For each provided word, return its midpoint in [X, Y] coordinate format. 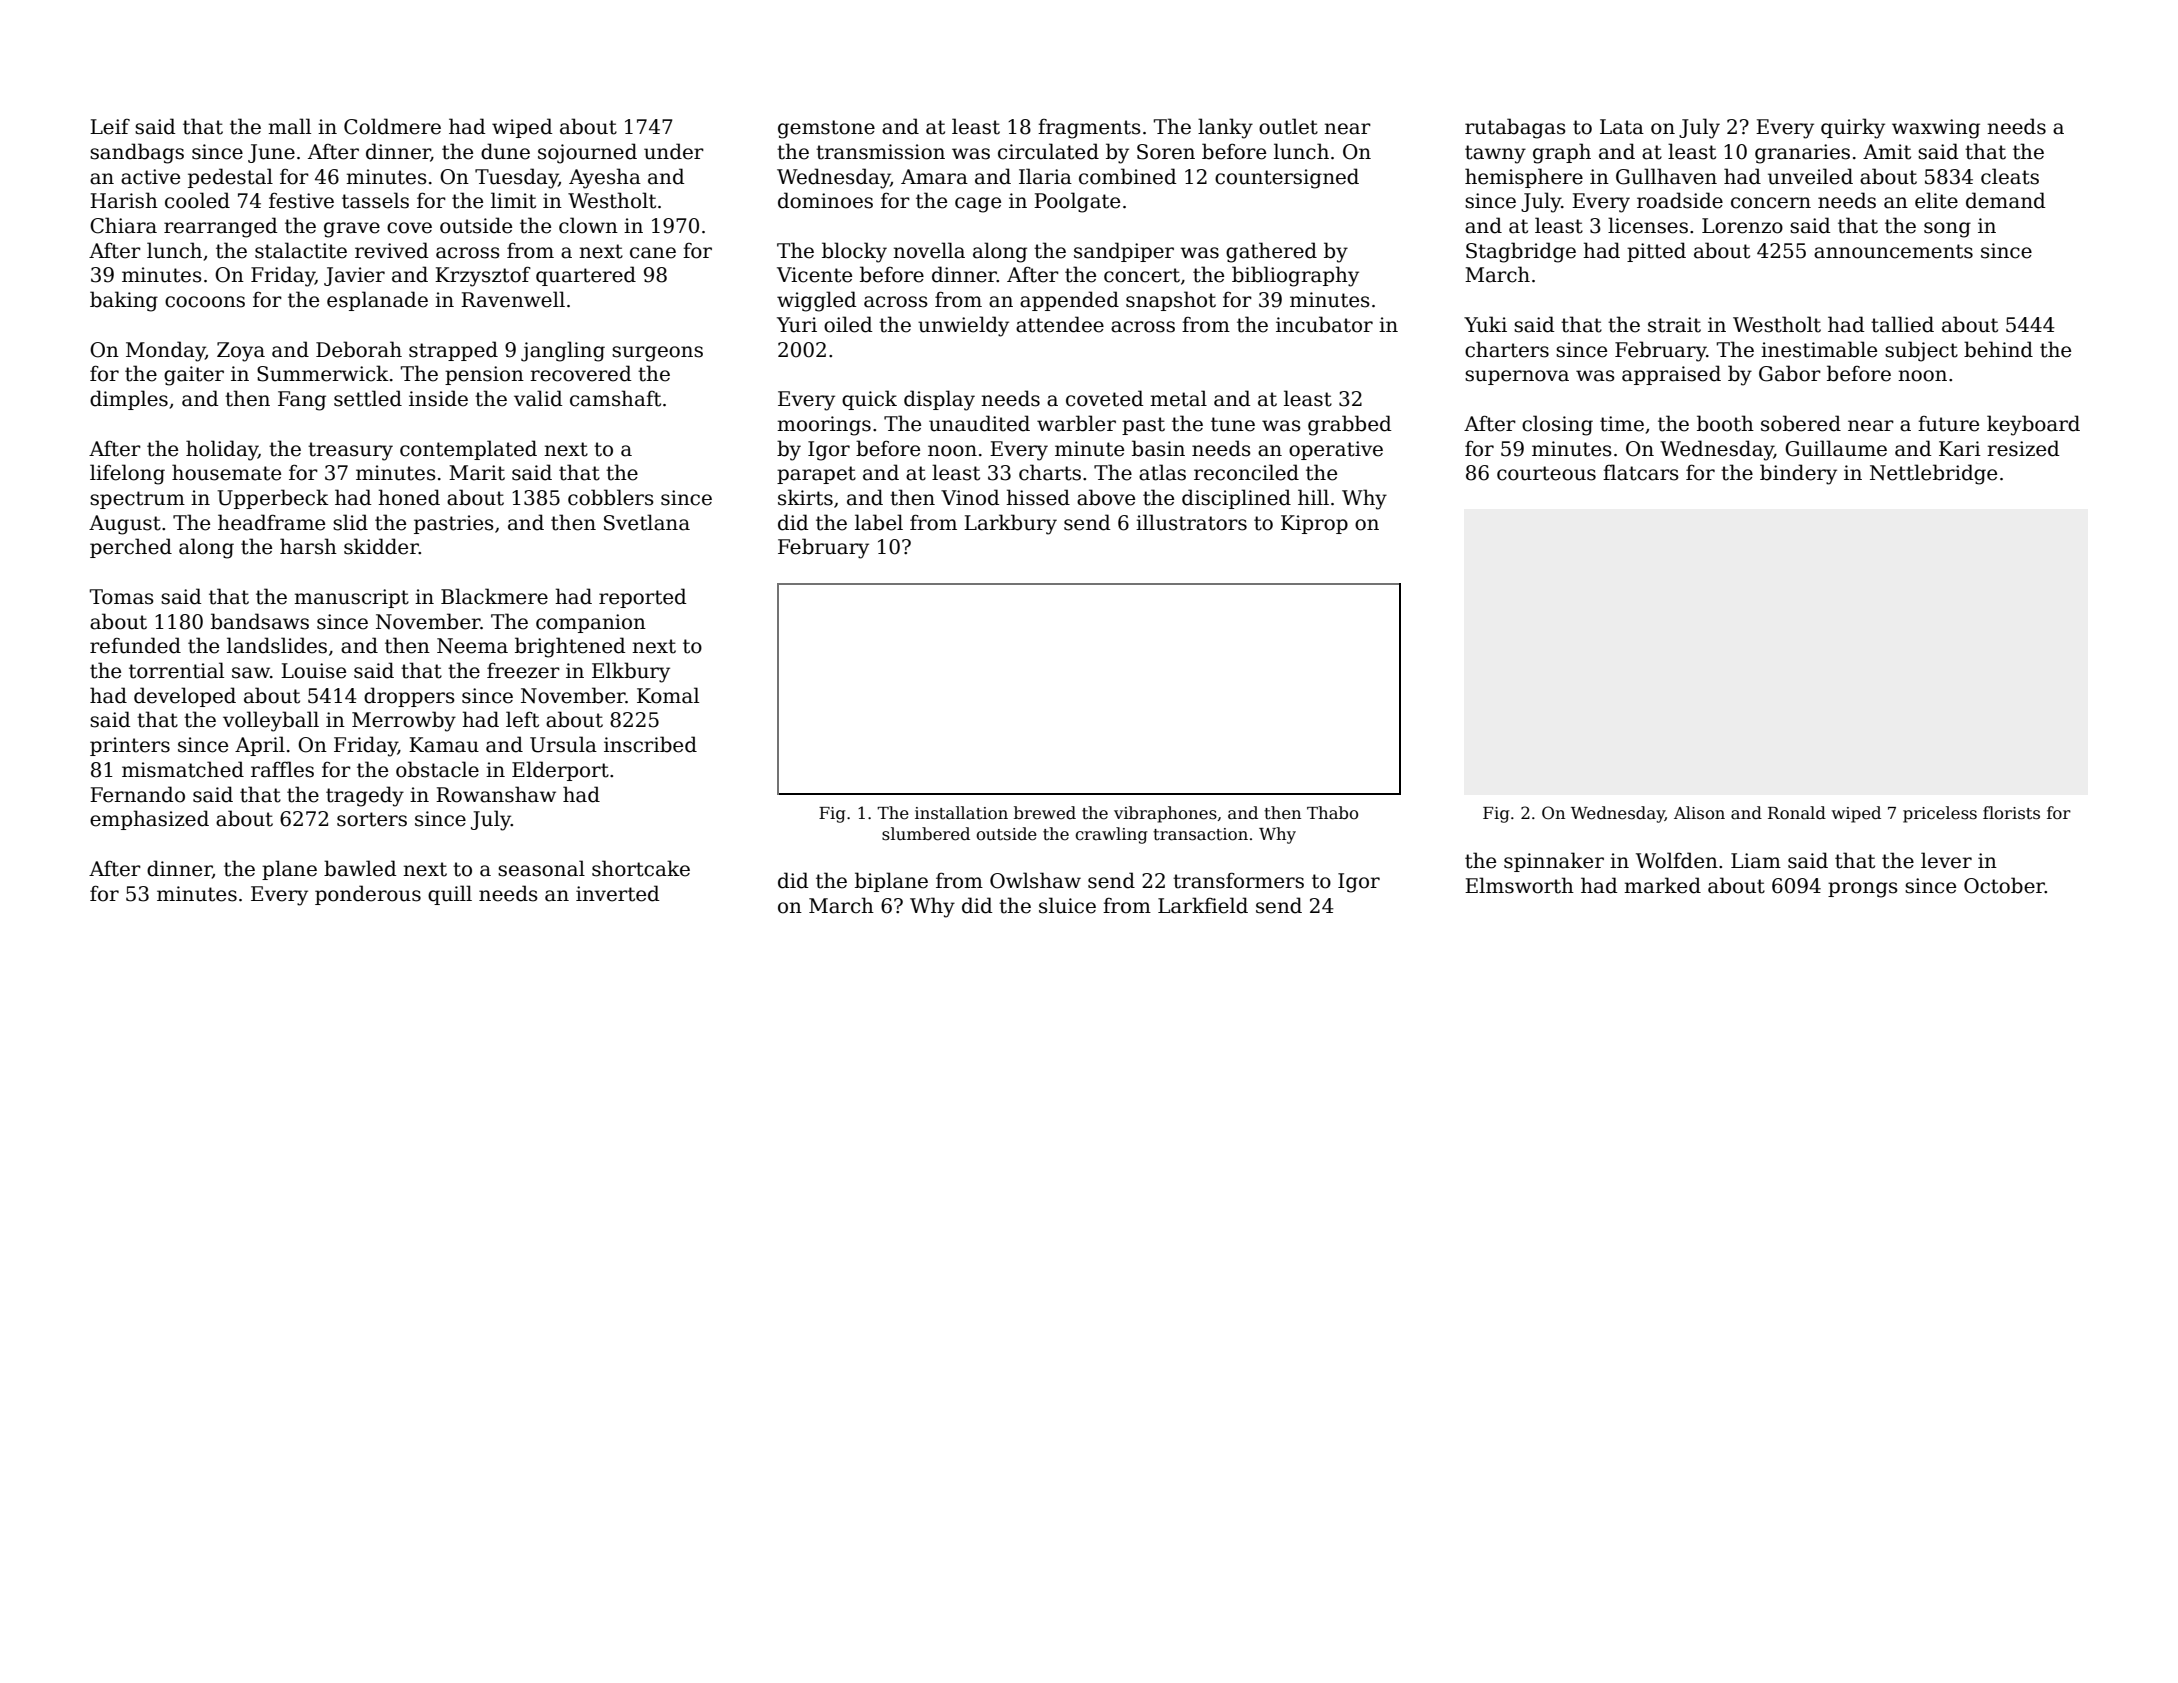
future [1948, 424]
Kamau [444, 745]
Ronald [1797, 813]
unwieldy [963, 326]
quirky [1853, 128]
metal [1178, 398]
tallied [1902, 324]
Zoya [241, 352]
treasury [350, 451]
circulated [1048, 151]
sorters [372, 819]
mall [289, 126]
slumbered [926, 834]
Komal [668, 695]
